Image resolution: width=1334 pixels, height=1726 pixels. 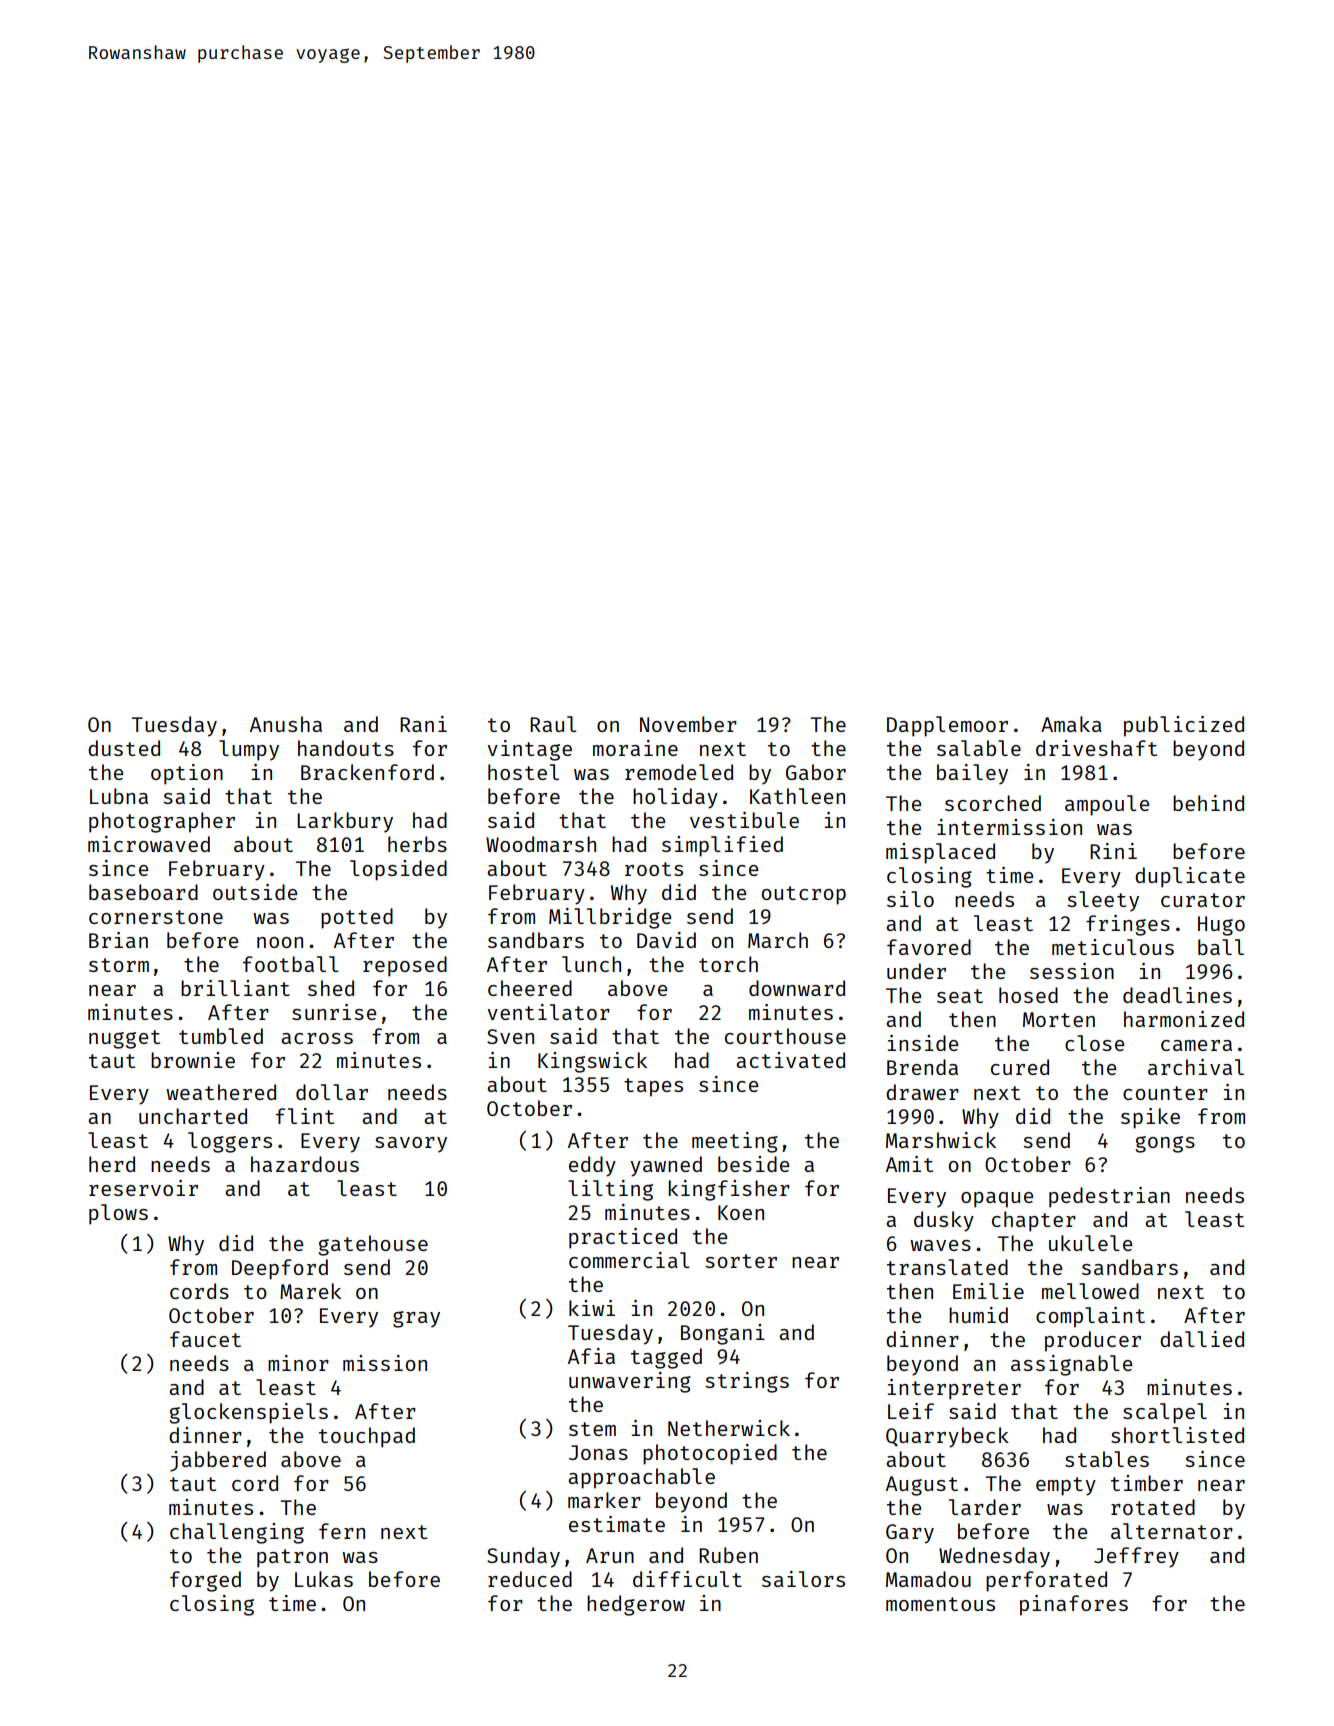 I want to click on gray, so click(x=416, y=1319).
